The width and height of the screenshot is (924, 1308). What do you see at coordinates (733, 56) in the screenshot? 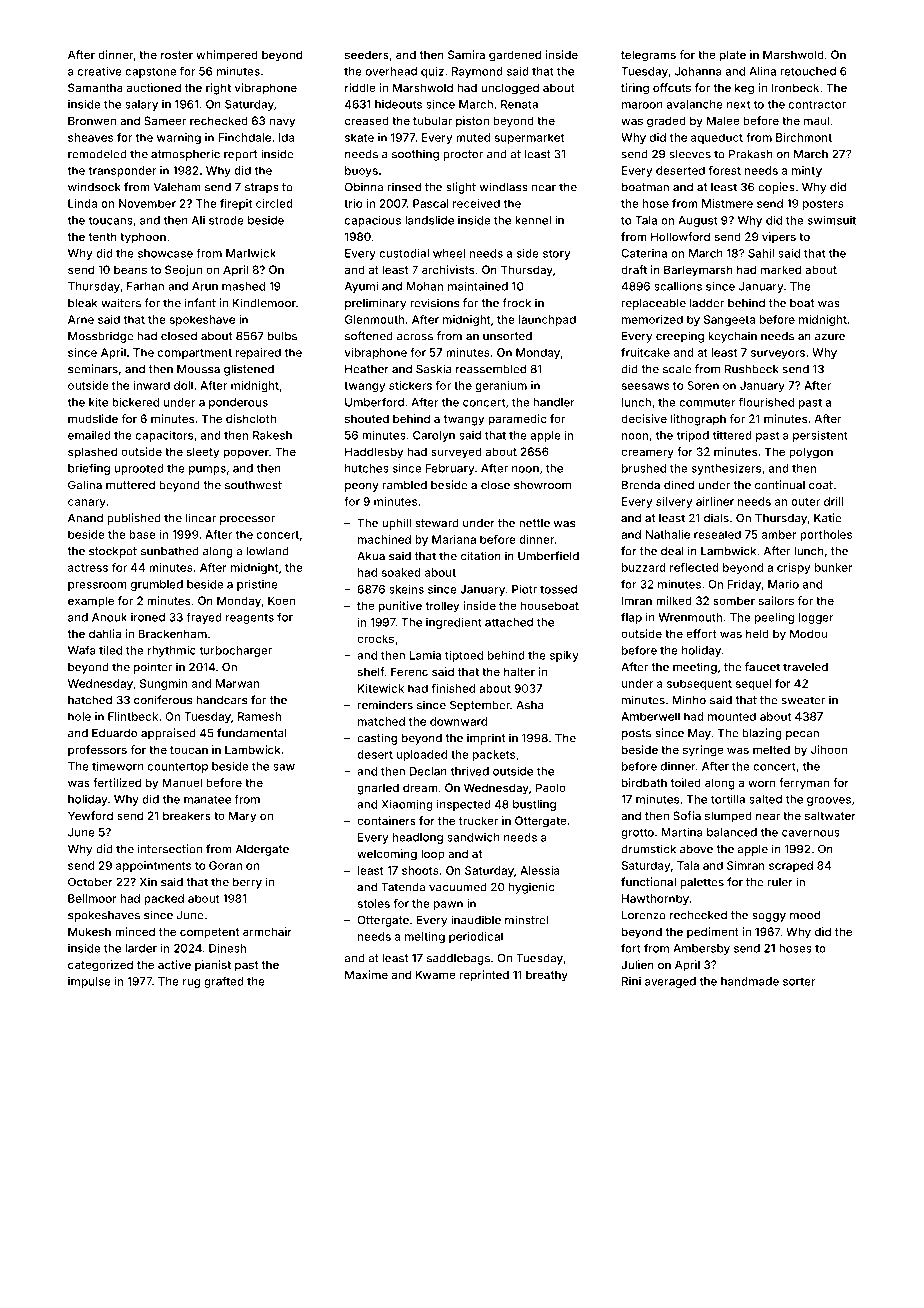
I see `plate` at bounding box center [733, 56].
